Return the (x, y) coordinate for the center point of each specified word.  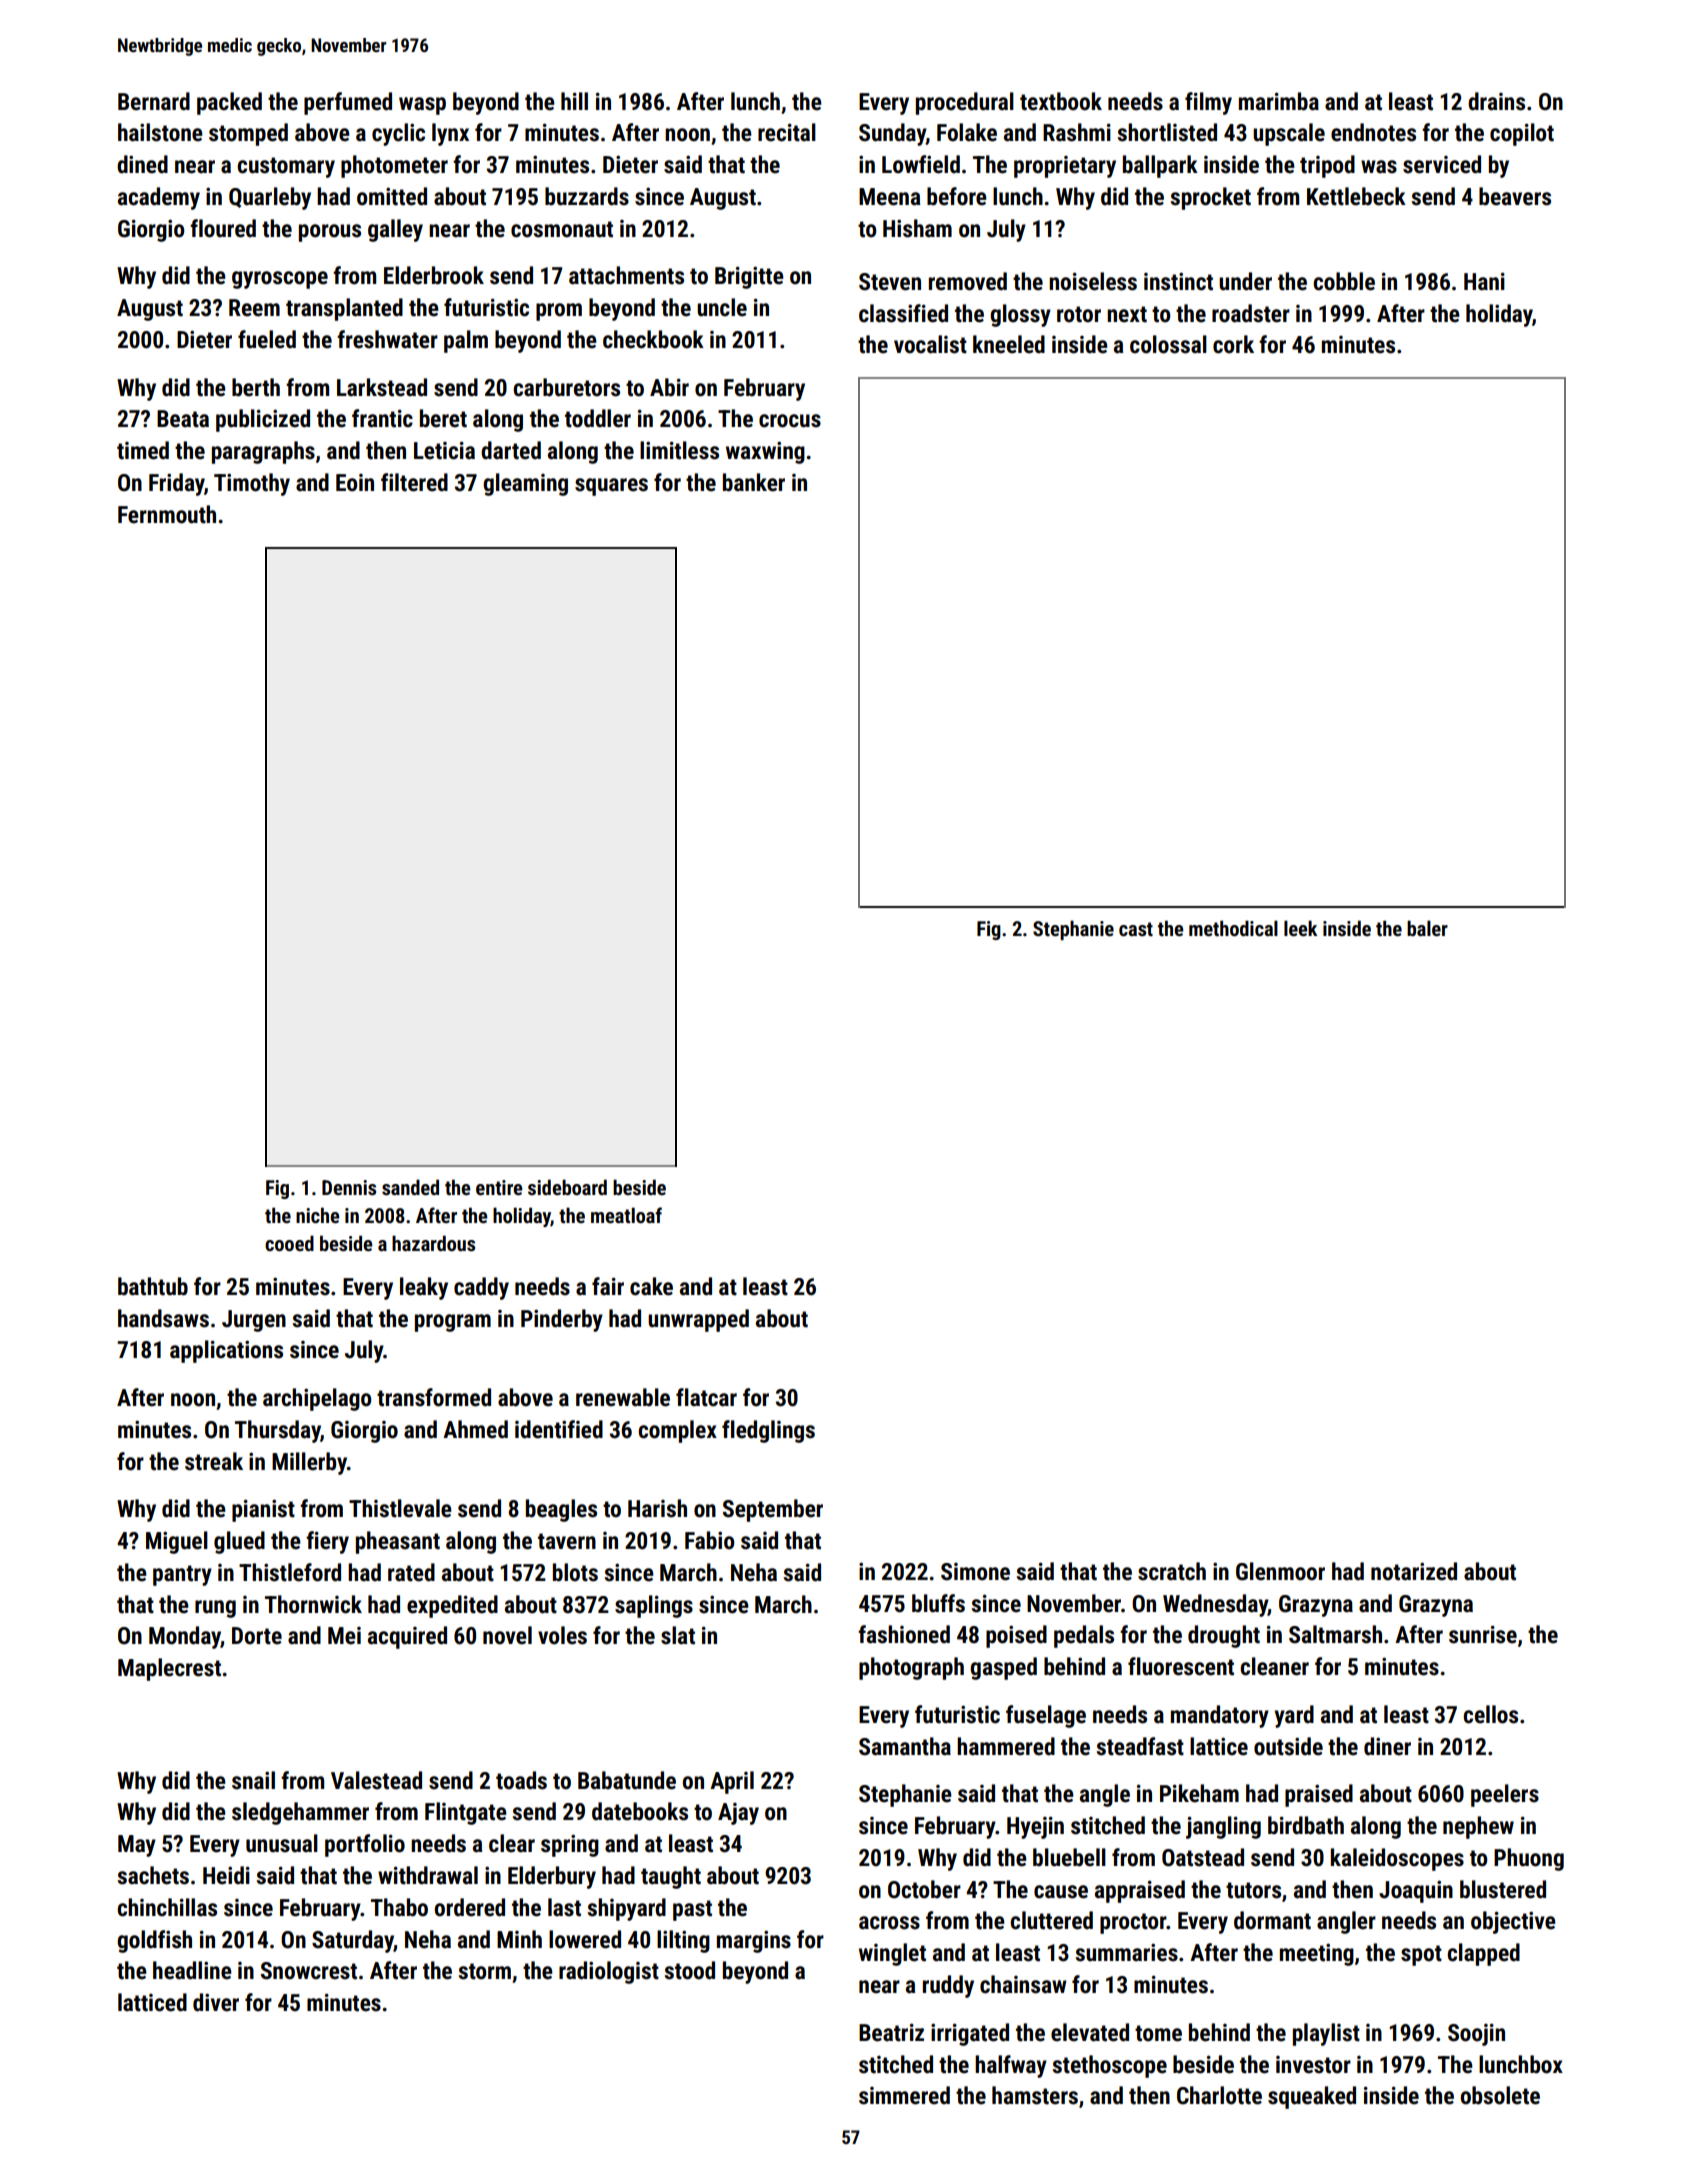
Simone (975, 1572)
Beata (183, 419)
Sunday (892, 134)
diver (216, 2002)
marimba (1279, 101)
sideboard (567, 1187)
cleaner (1274, 1666)
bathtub (153, 1286)
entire (499, 1187)
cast (1136, 929)
